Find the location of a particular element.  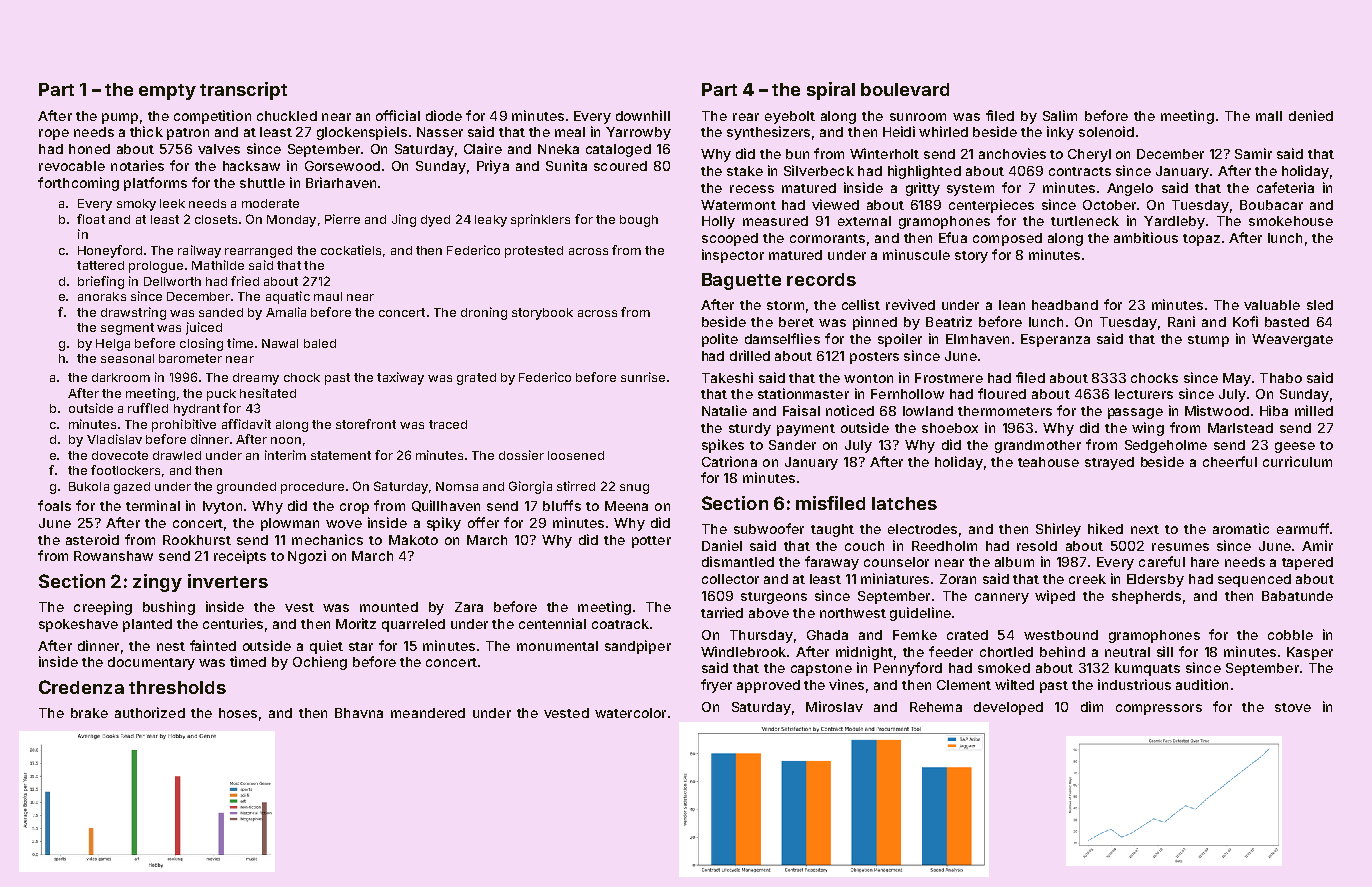

Angelo is located at coordinates (1130, 189).
